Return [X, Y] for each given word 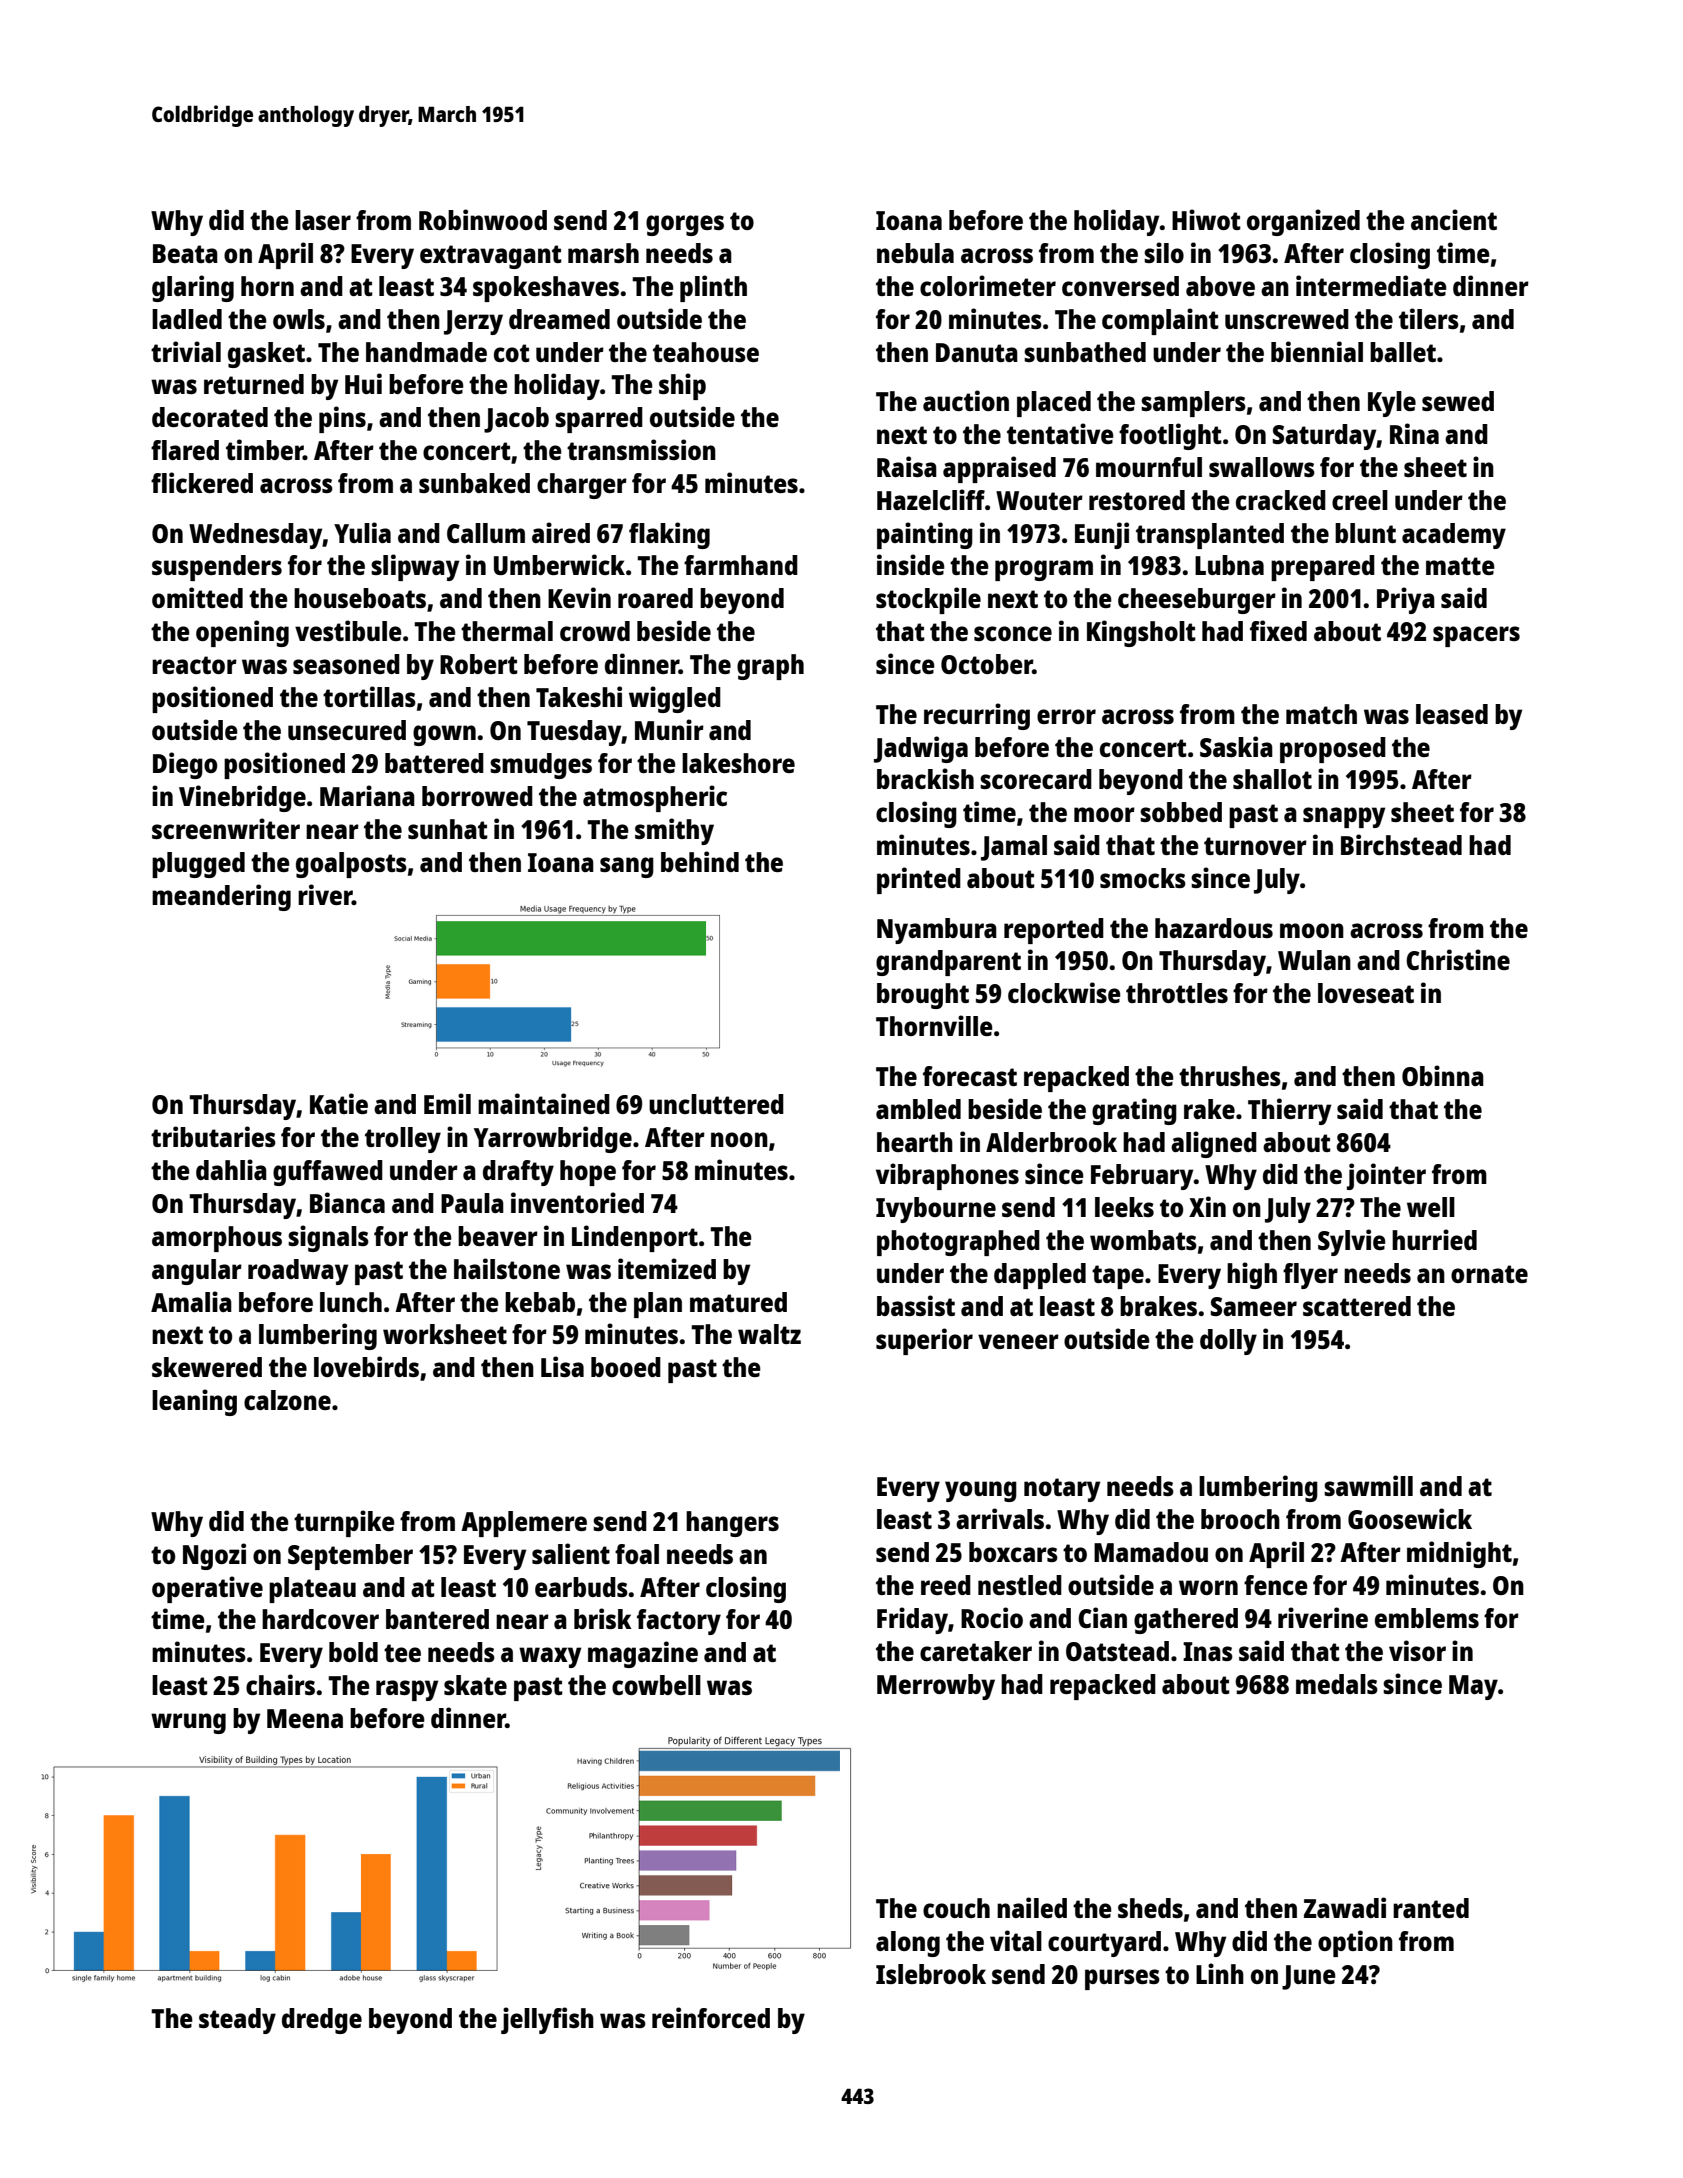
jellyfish [547, 2020]
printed [919, 880]
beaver [498, 1236]
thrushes [1230, 1076]
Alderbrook [1051, 1142]
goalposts [351, 865]
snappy [1344, 817]
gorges [685, 225]
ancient [1454, 219]
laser [323, 220]
